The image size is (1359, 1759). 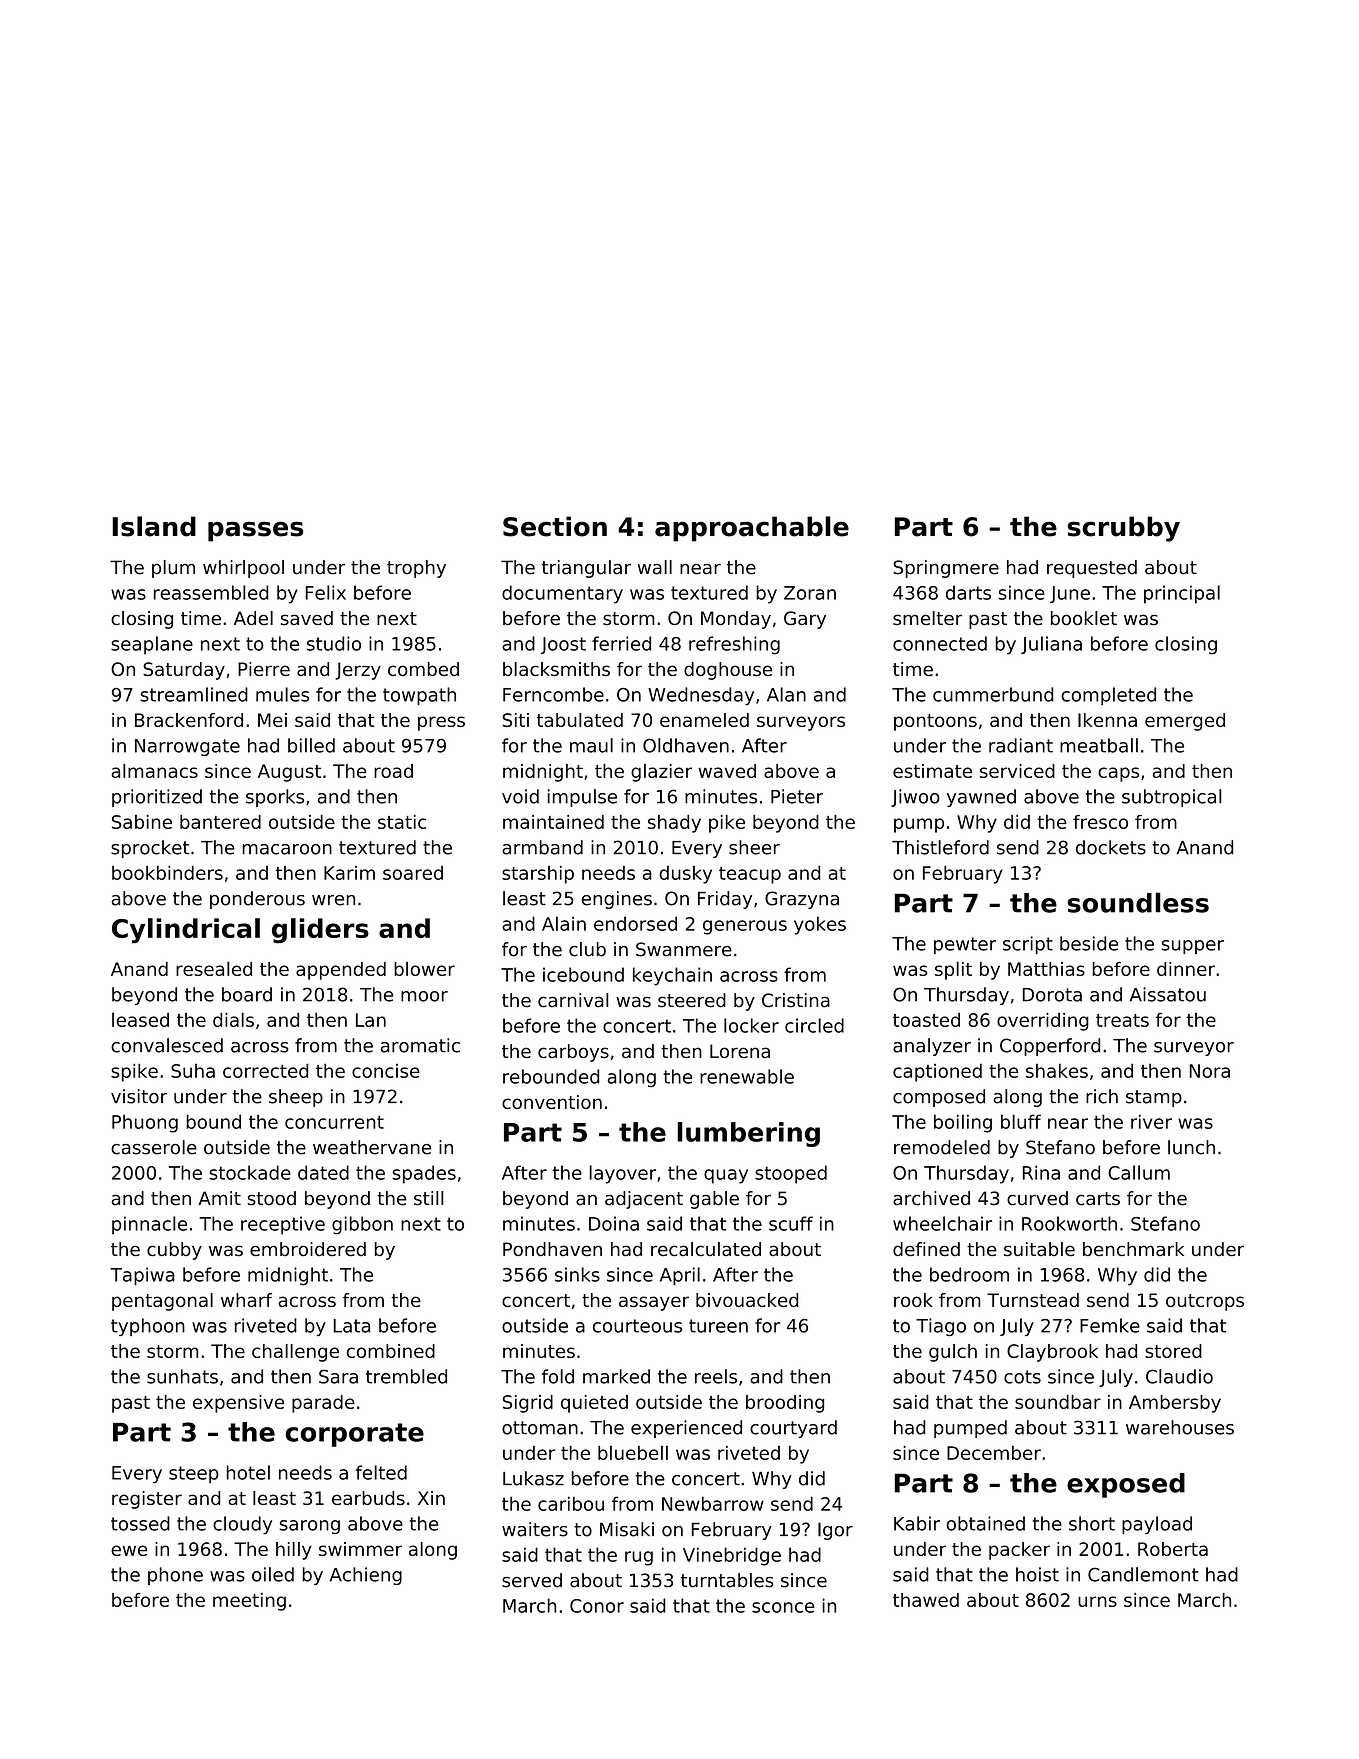 I want to click on Siti, so click(x=516, y=720).
